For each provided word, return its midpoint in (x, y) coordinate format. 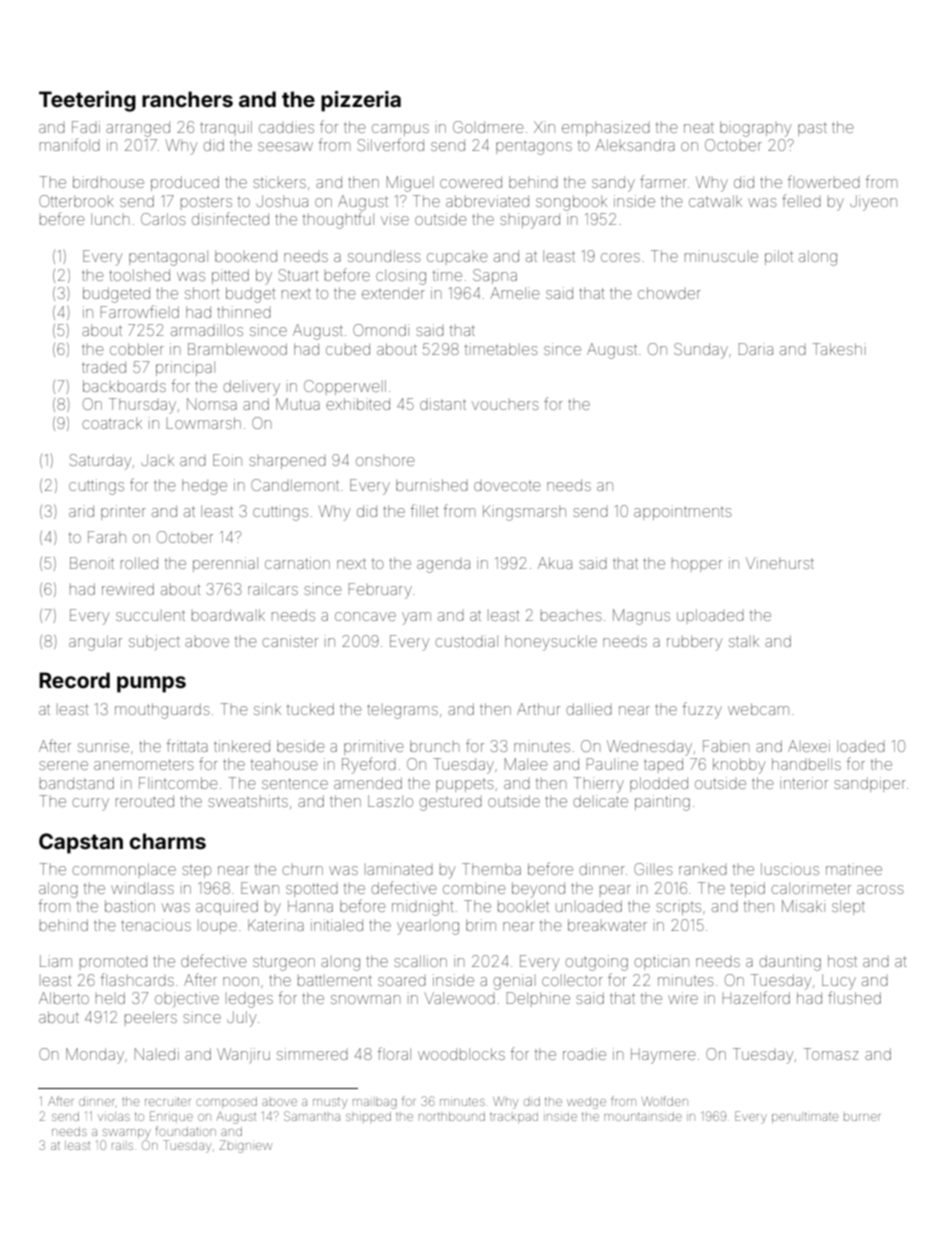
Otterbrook (76, 201)
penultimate (805, 1118)
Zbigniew (245, 1146)
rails (122, 1146)
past (812, 130)
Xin (544, 127)
